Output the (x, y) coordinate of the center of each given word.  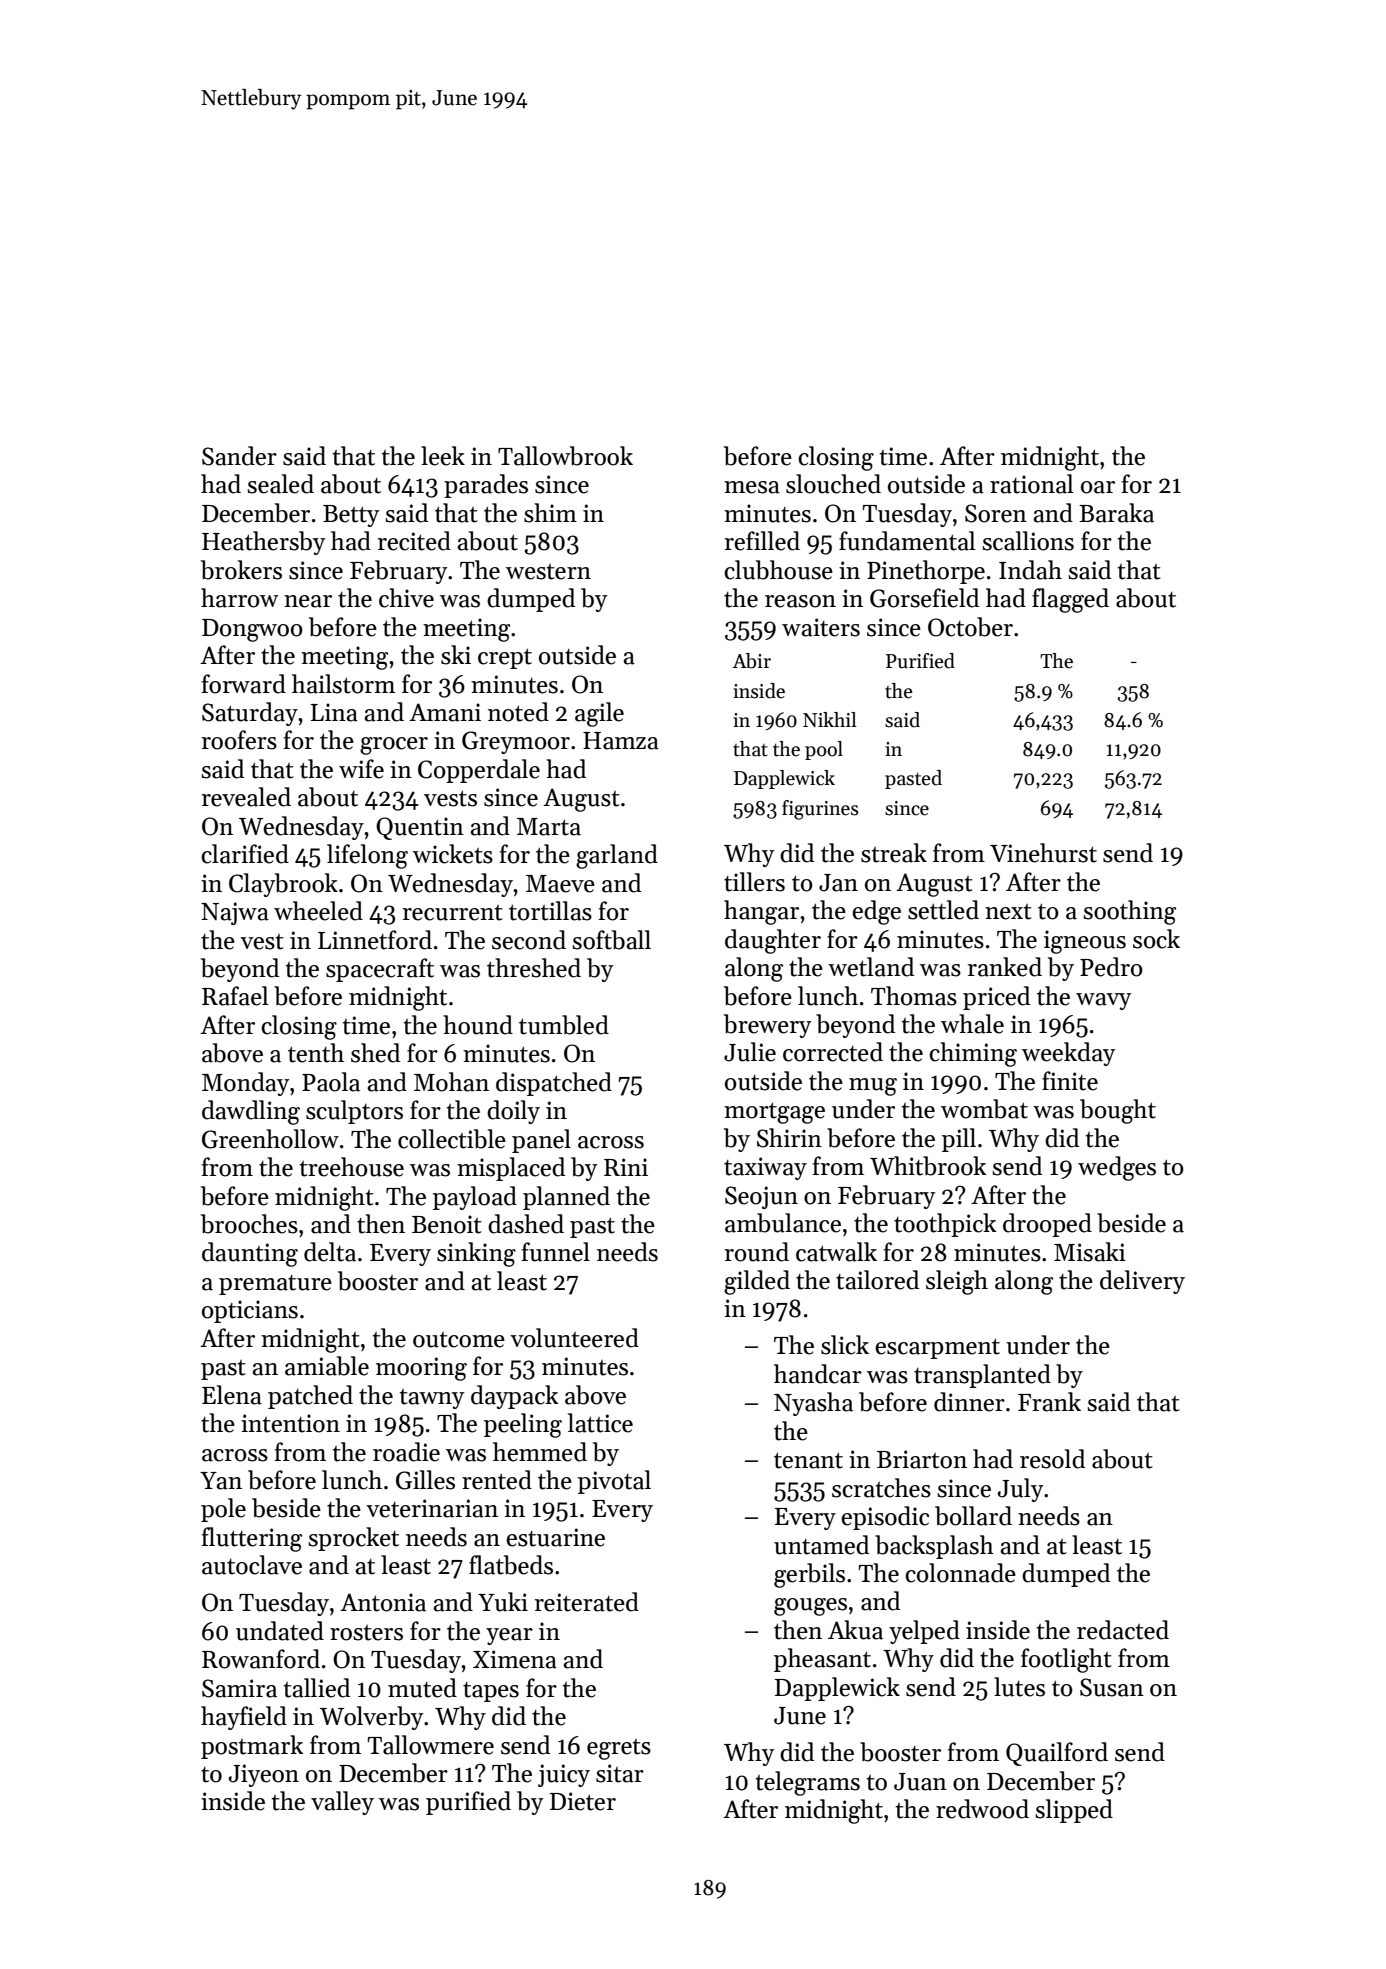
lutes (1019, 1687)
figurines (820, 810)
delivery (1142, 1282)
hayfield (244, 1718)
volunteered (574, 1338)
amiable (327, 1366)
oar (1098, 487)
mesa (752, 487)
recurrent (453, 913)
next (1008, 912)
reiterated (587, 1602)
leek (443, 456)
